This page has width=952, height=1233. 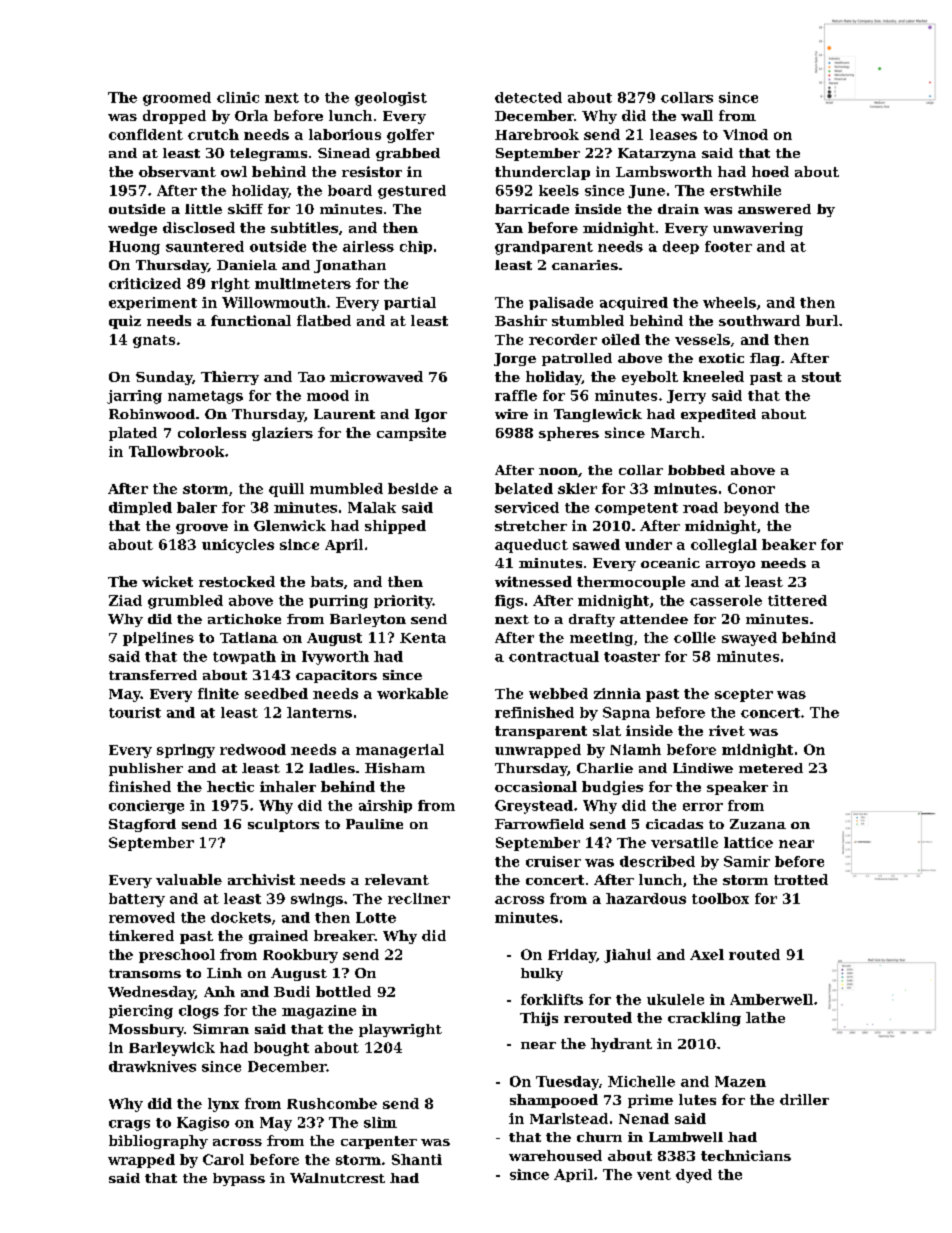 What do you see at coordinates (751, 488) in the page?
I see `Conor` at bounding box center [751, 488].
